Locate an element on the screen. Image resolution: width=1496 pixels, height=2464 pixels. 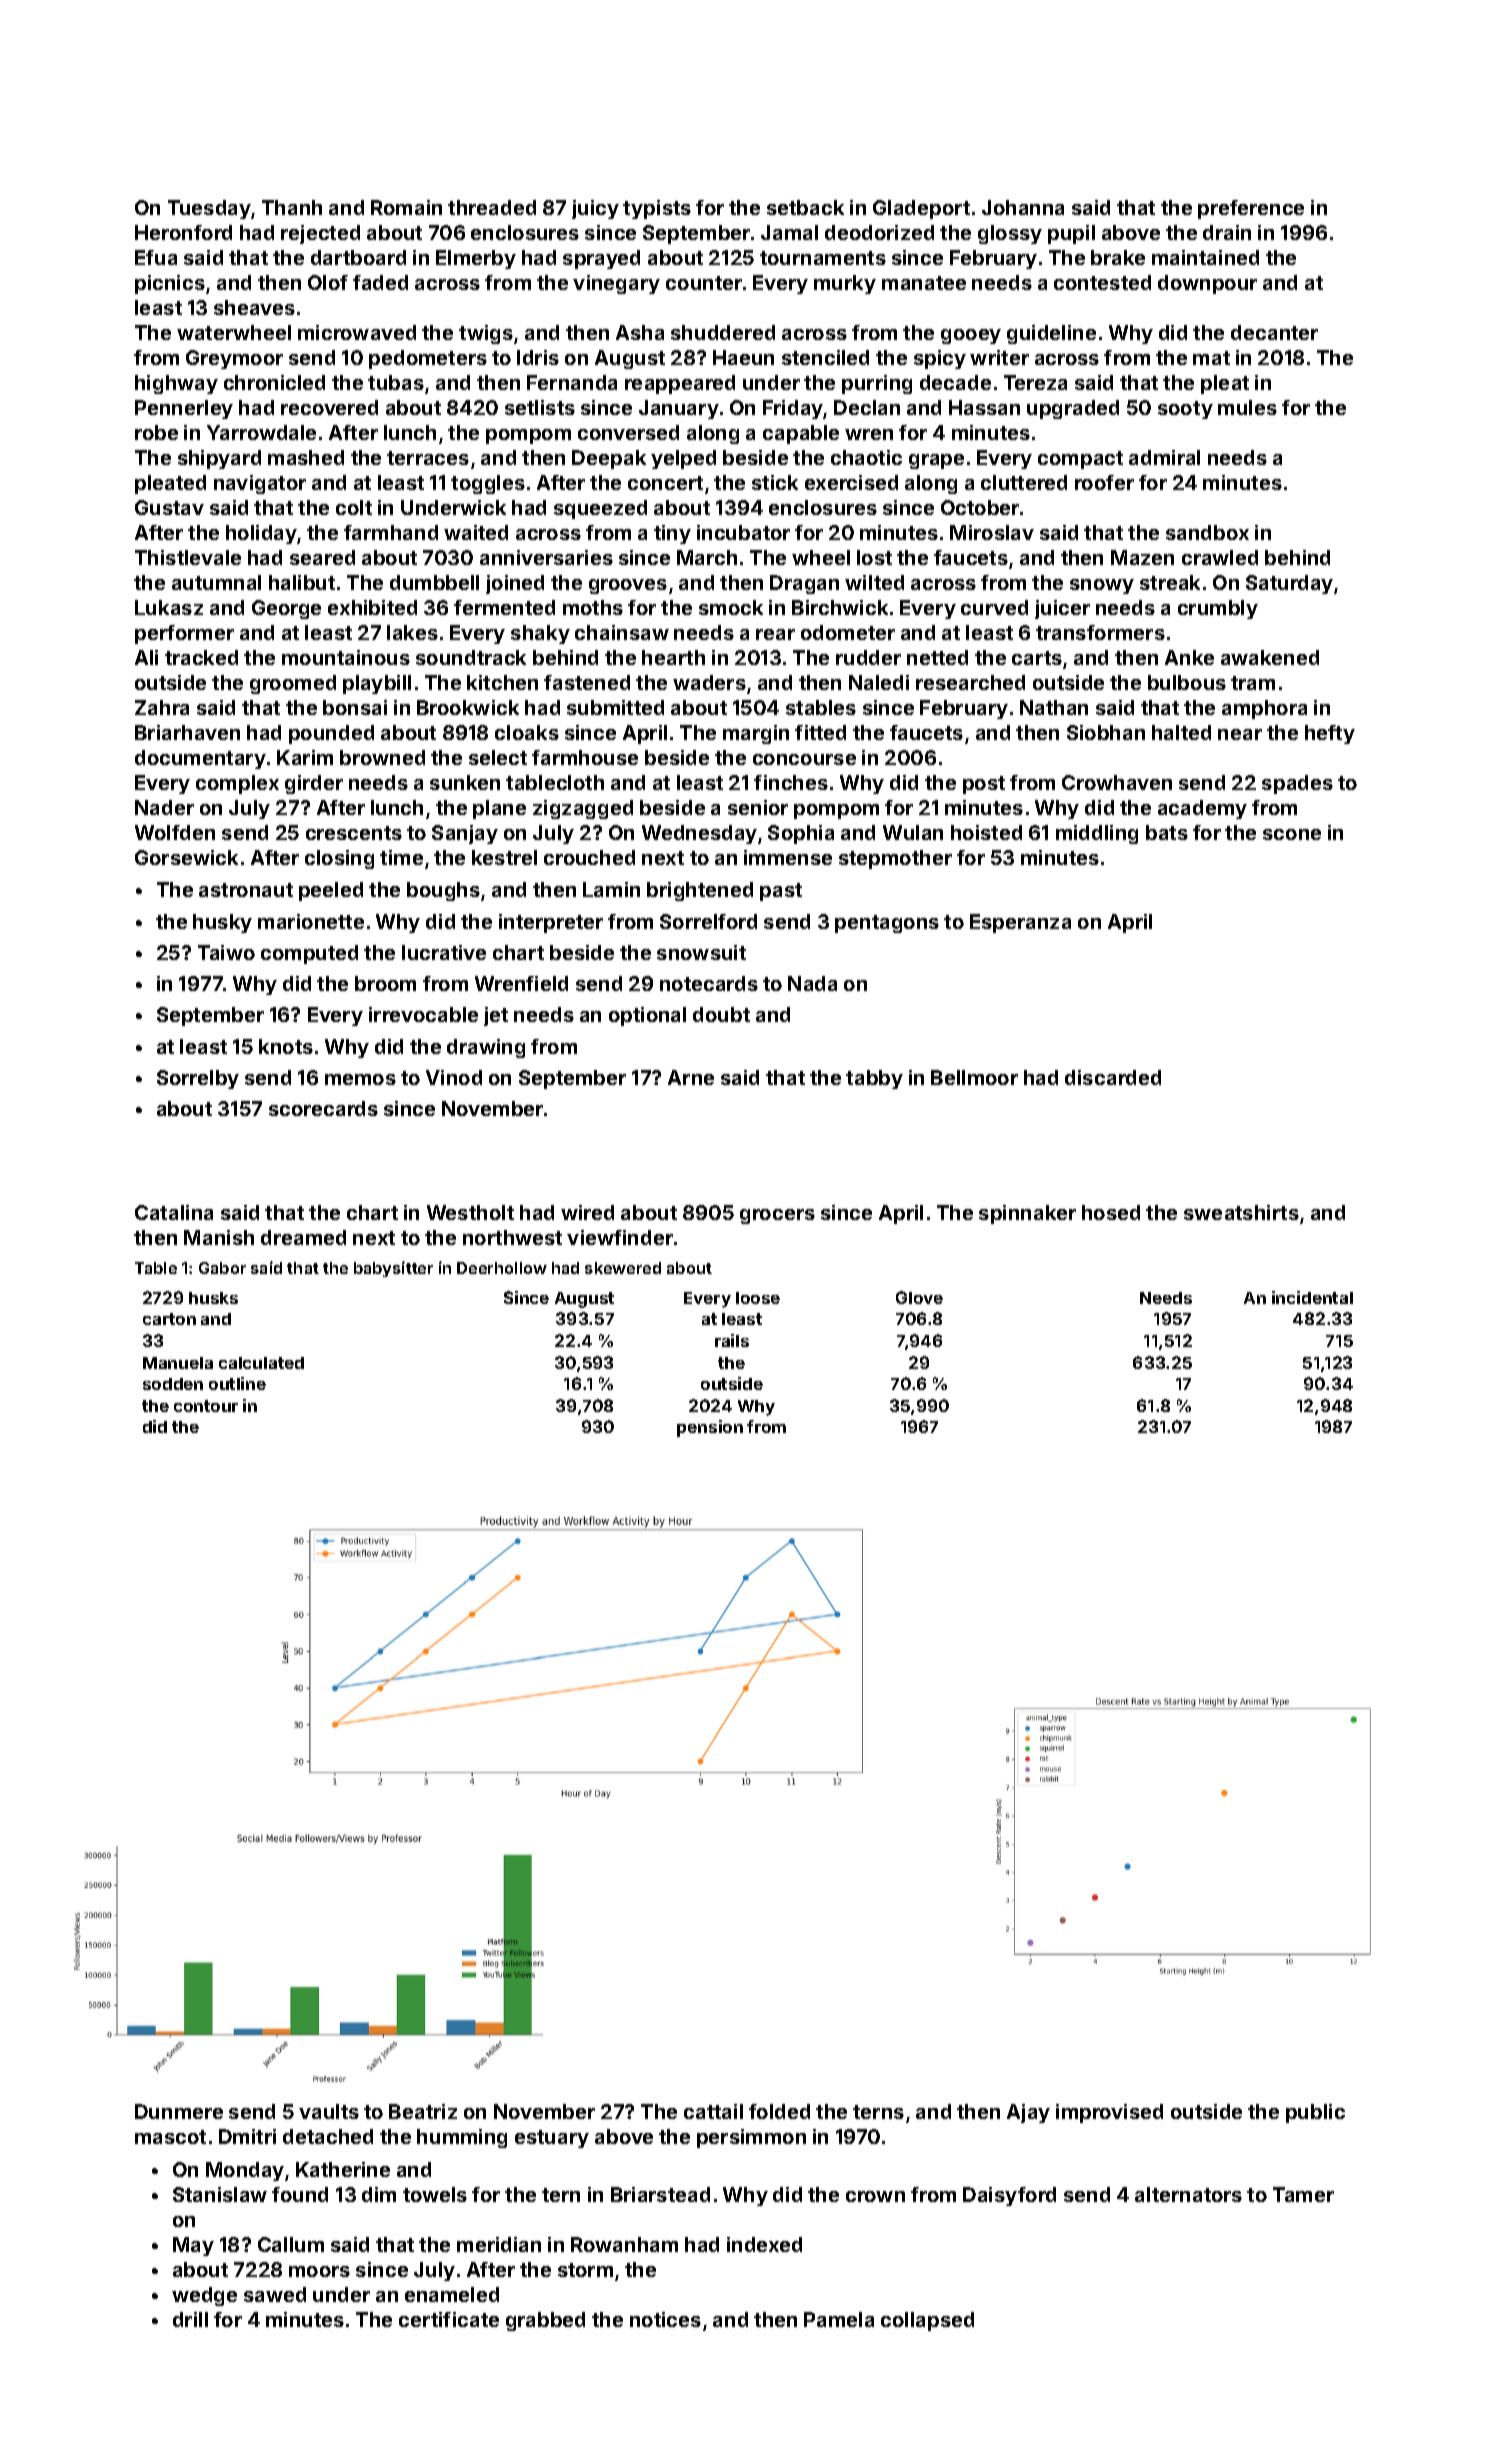
robe is located at coordinates (156, 432).
